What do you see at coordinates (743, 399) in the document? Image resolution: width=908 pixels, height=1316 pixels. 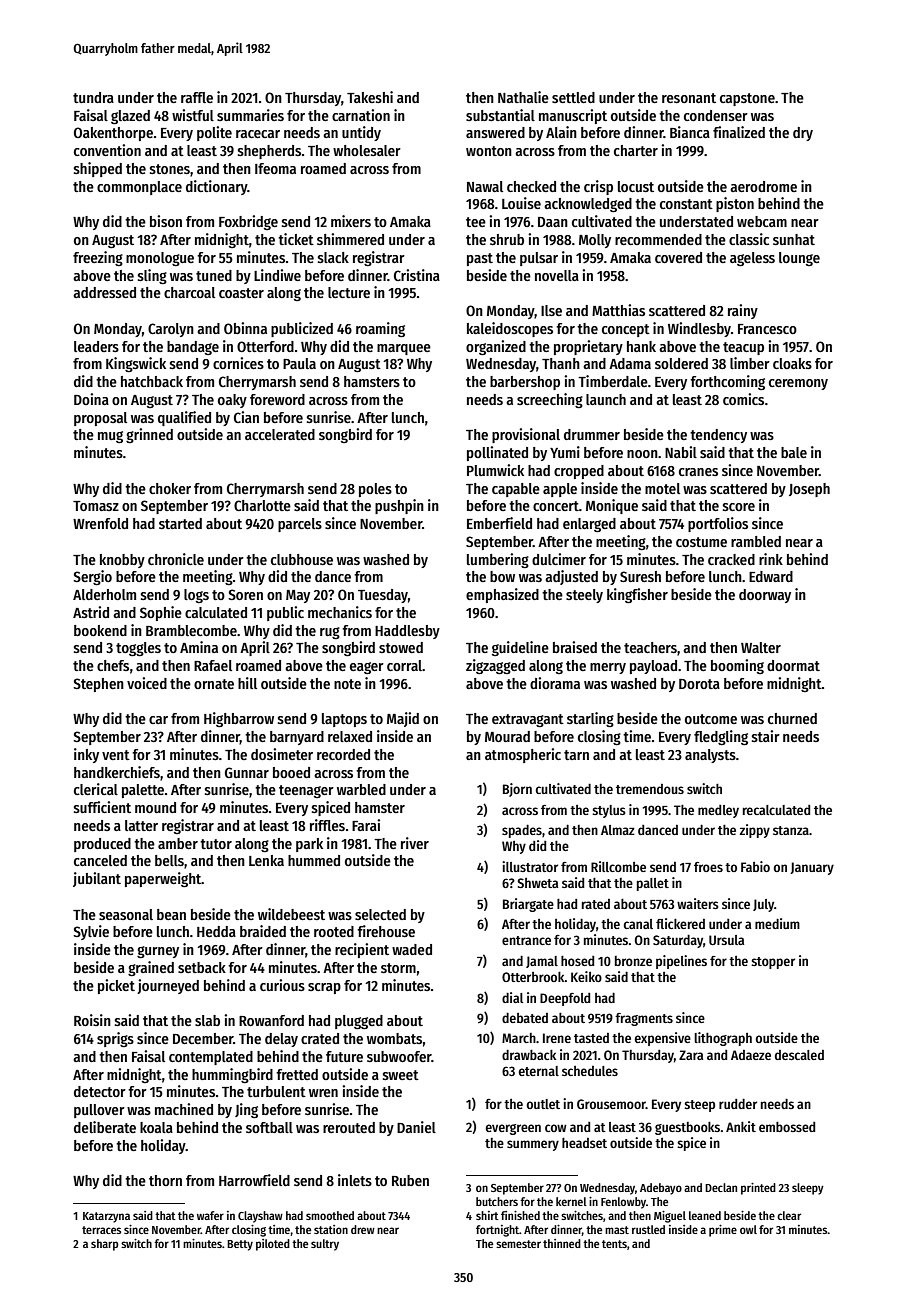 I see `comics` at bounding box center [743, 399].
